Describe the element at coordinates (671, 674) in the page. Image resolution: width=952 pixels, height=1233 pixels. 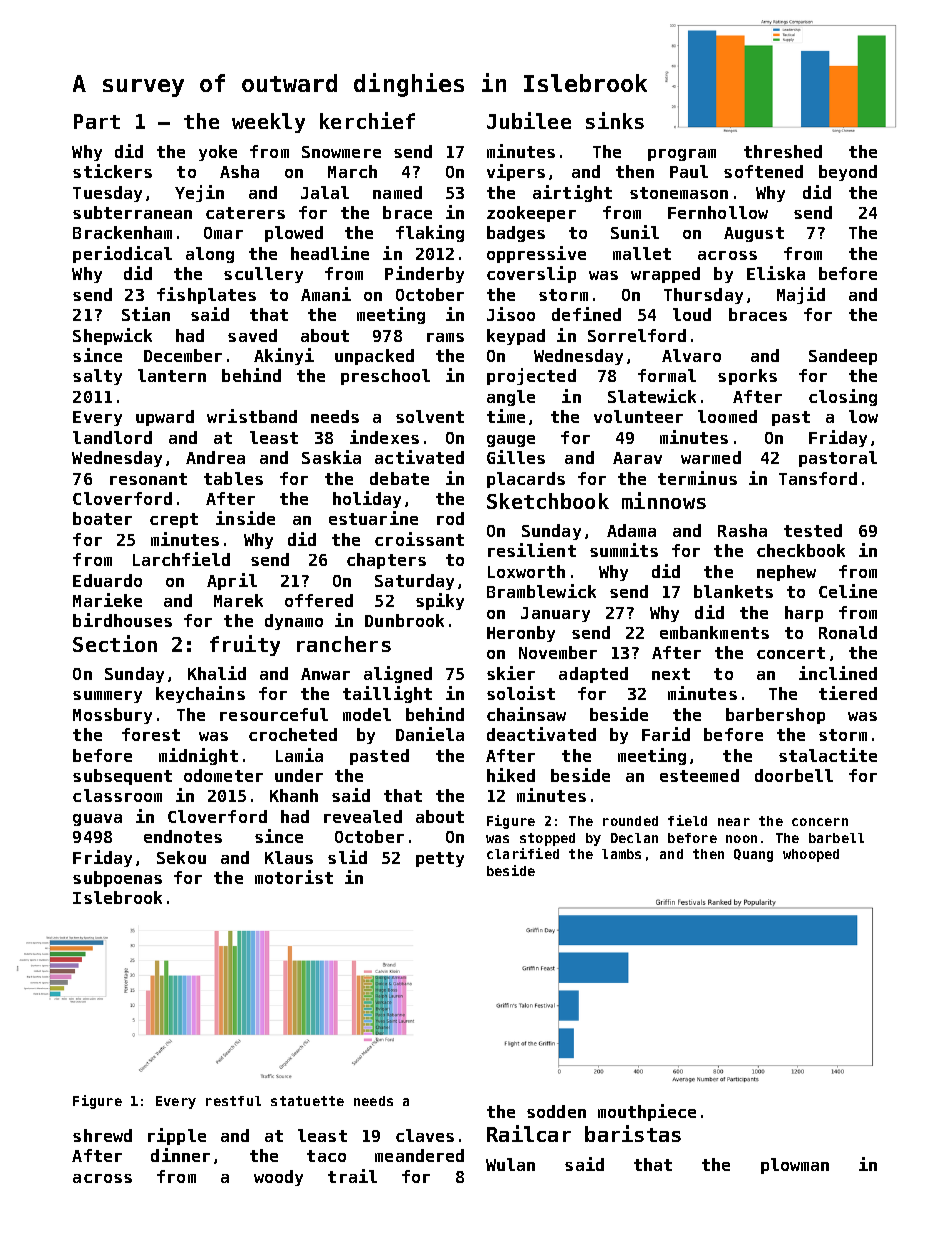
I see `next` at that location.
